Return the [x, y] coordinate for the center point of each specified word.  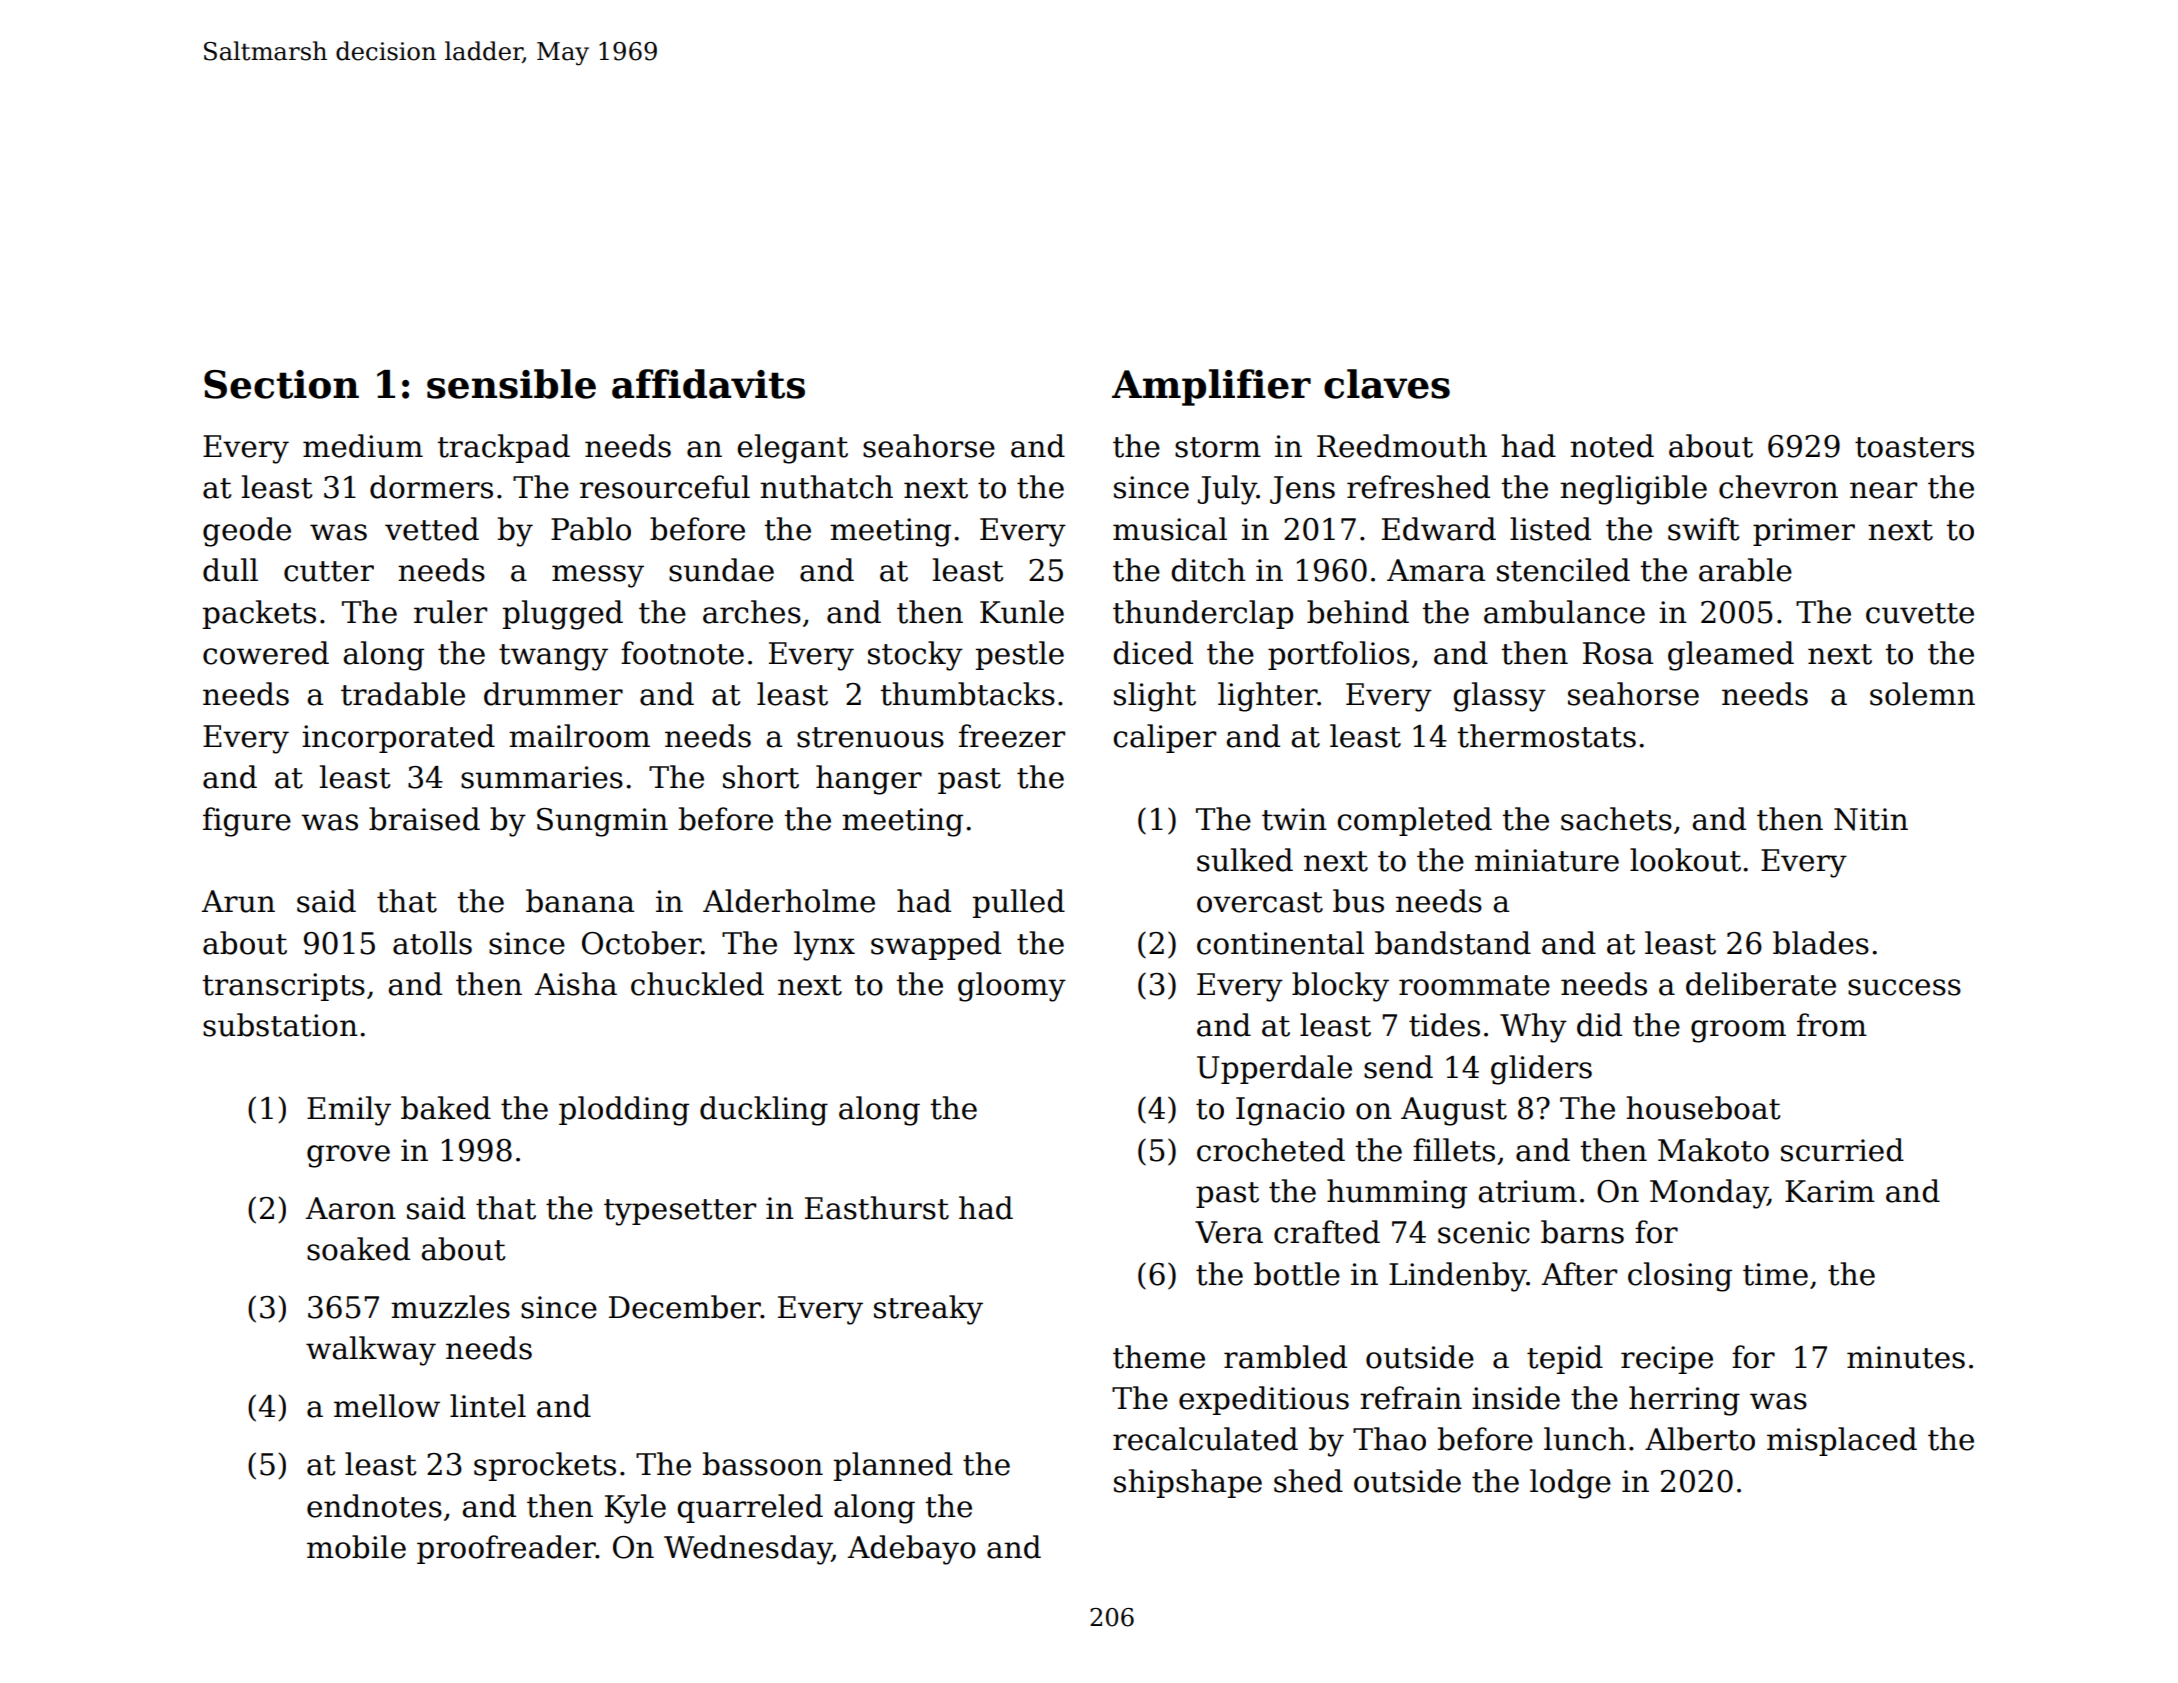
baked [446, 1108]
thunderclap [1203, 614]
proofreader [506, 1549]
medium [363, 446]
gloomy [1012, 987]
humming [1397, 1194]
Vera [1229, 1232]
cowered [266, 653]
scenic [1484, 1232]
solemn [1922, 694]
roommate [1474, 985]
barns [1582, 1232]
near [1883, 490]
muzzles [450, 1307]
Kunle [1022, 612]
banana [580, 901]
